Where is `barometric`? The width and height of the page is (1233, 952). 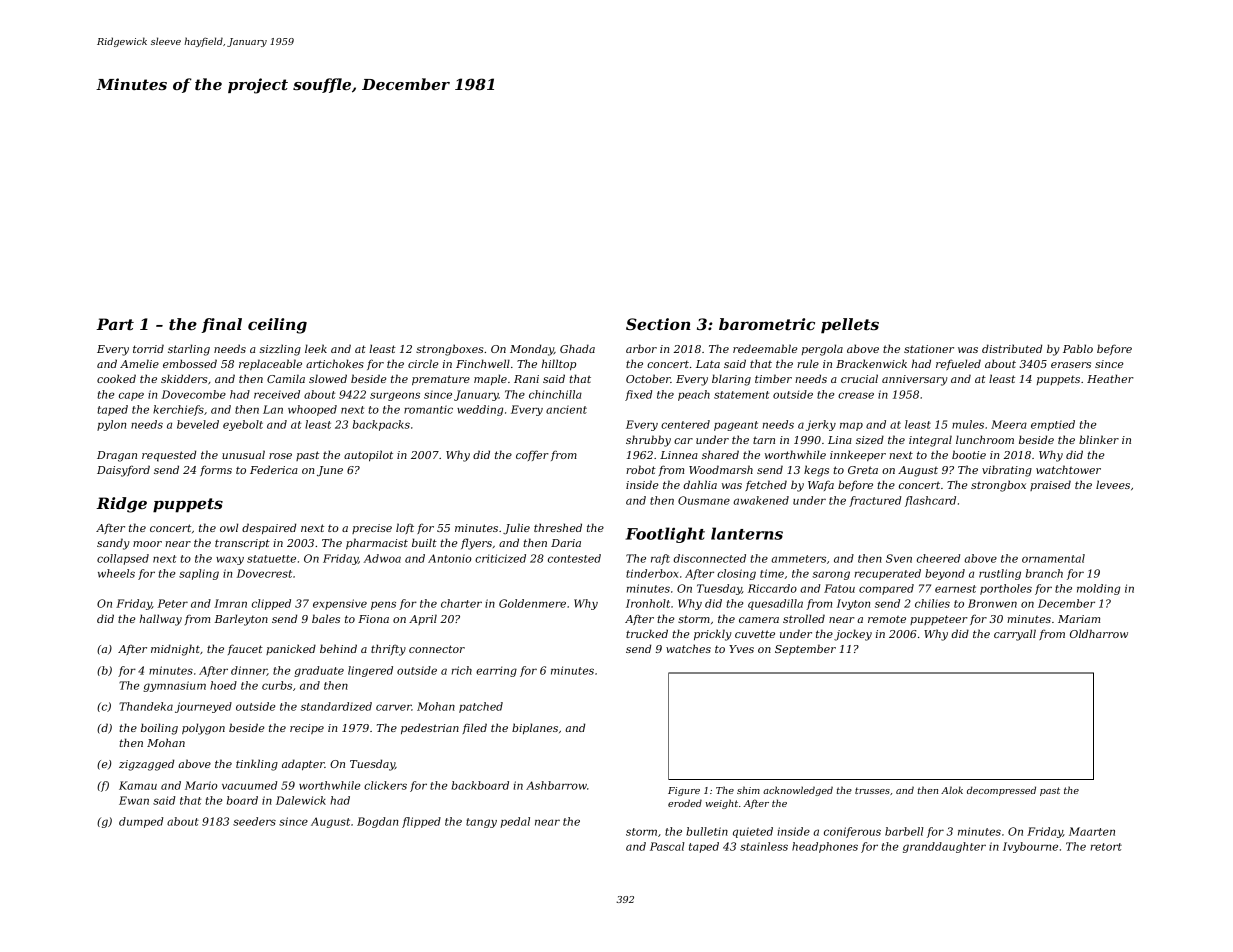 barometric is located at coordinates (767, 324).
